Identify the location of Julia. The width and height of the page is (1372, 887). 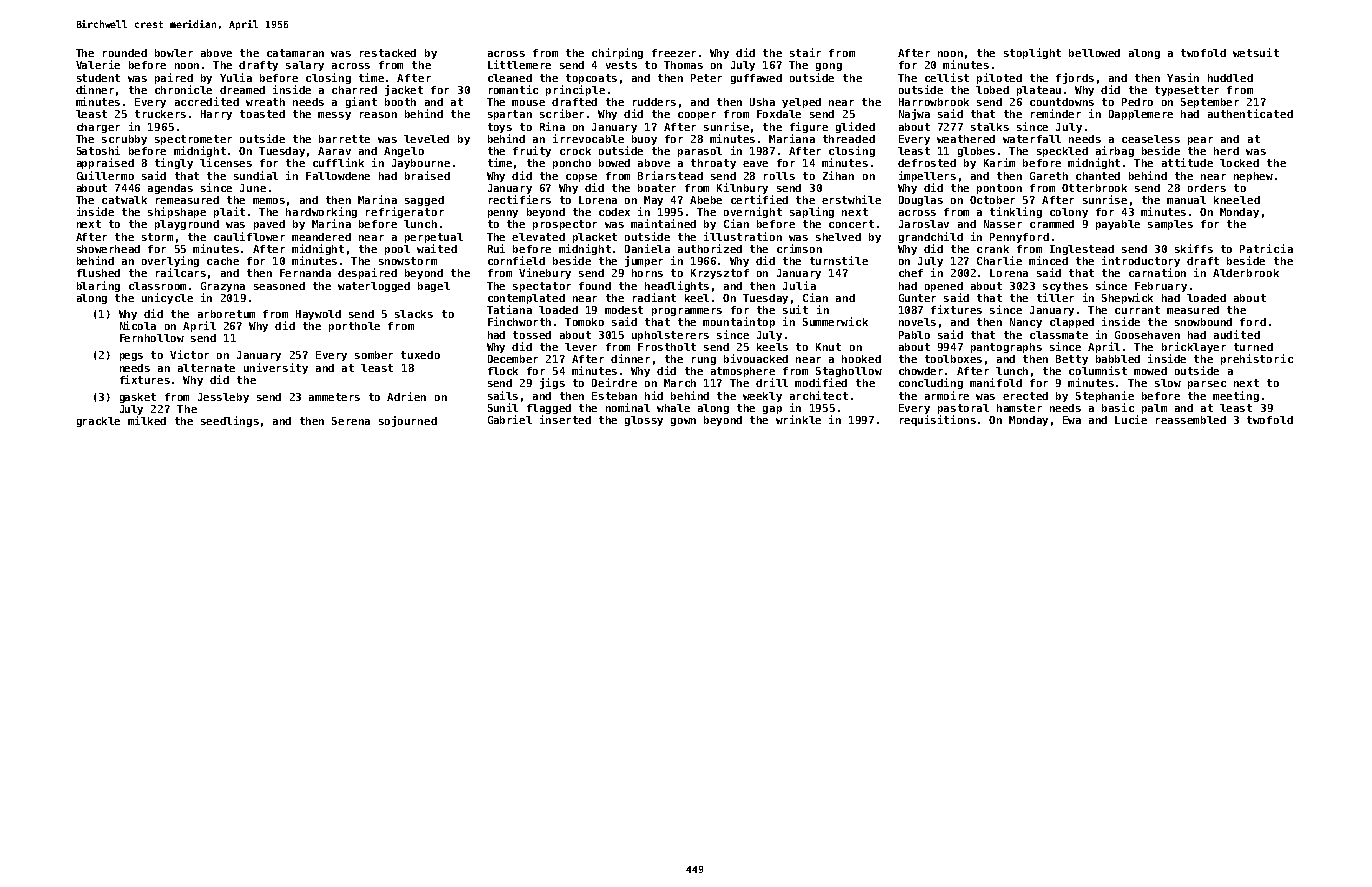
(799, 285).
